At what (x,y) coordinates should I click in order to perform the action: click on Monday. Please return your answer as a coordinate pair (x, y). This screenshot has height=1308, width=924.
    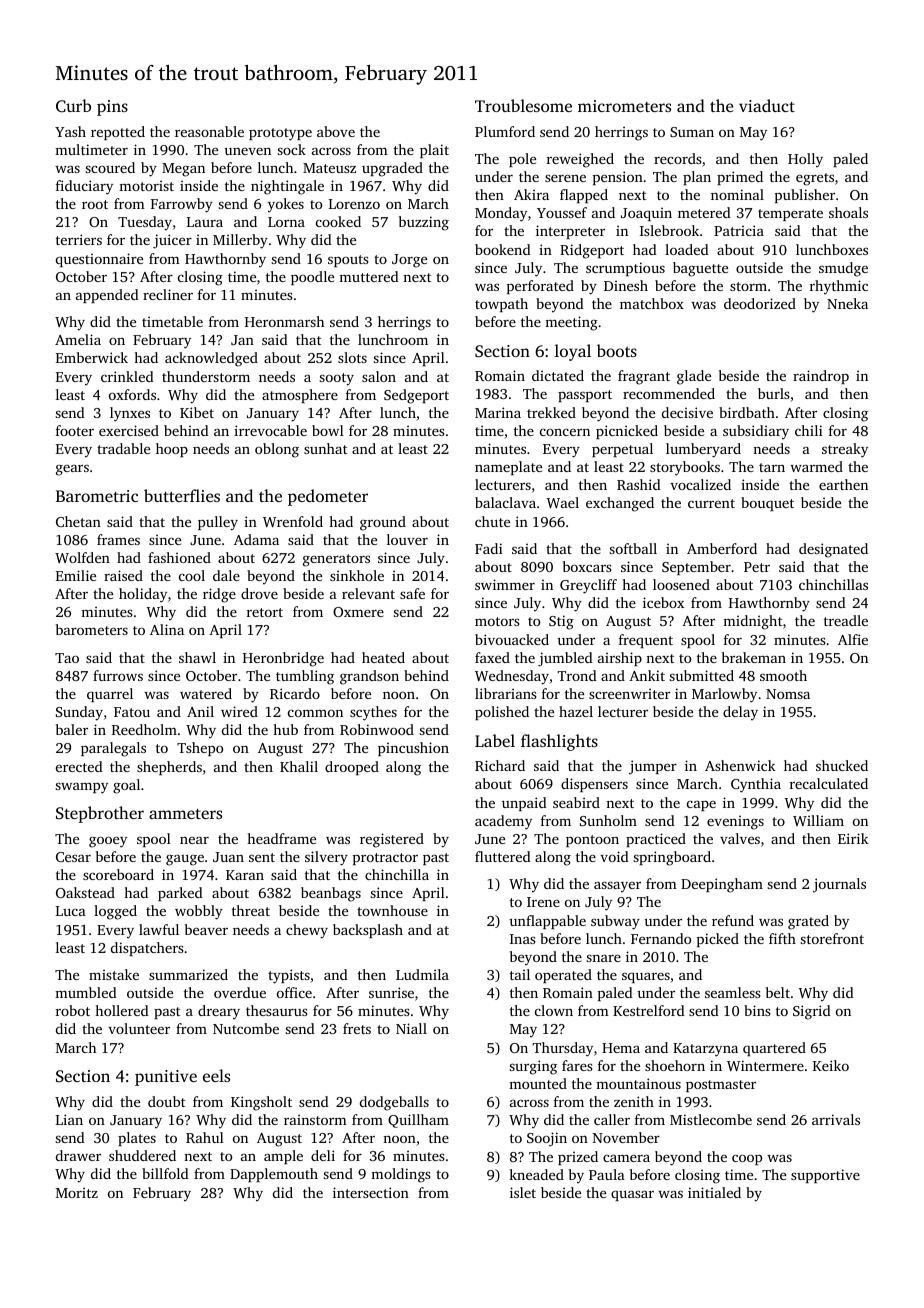
    Looking at the image, I should click on (501, 214).
